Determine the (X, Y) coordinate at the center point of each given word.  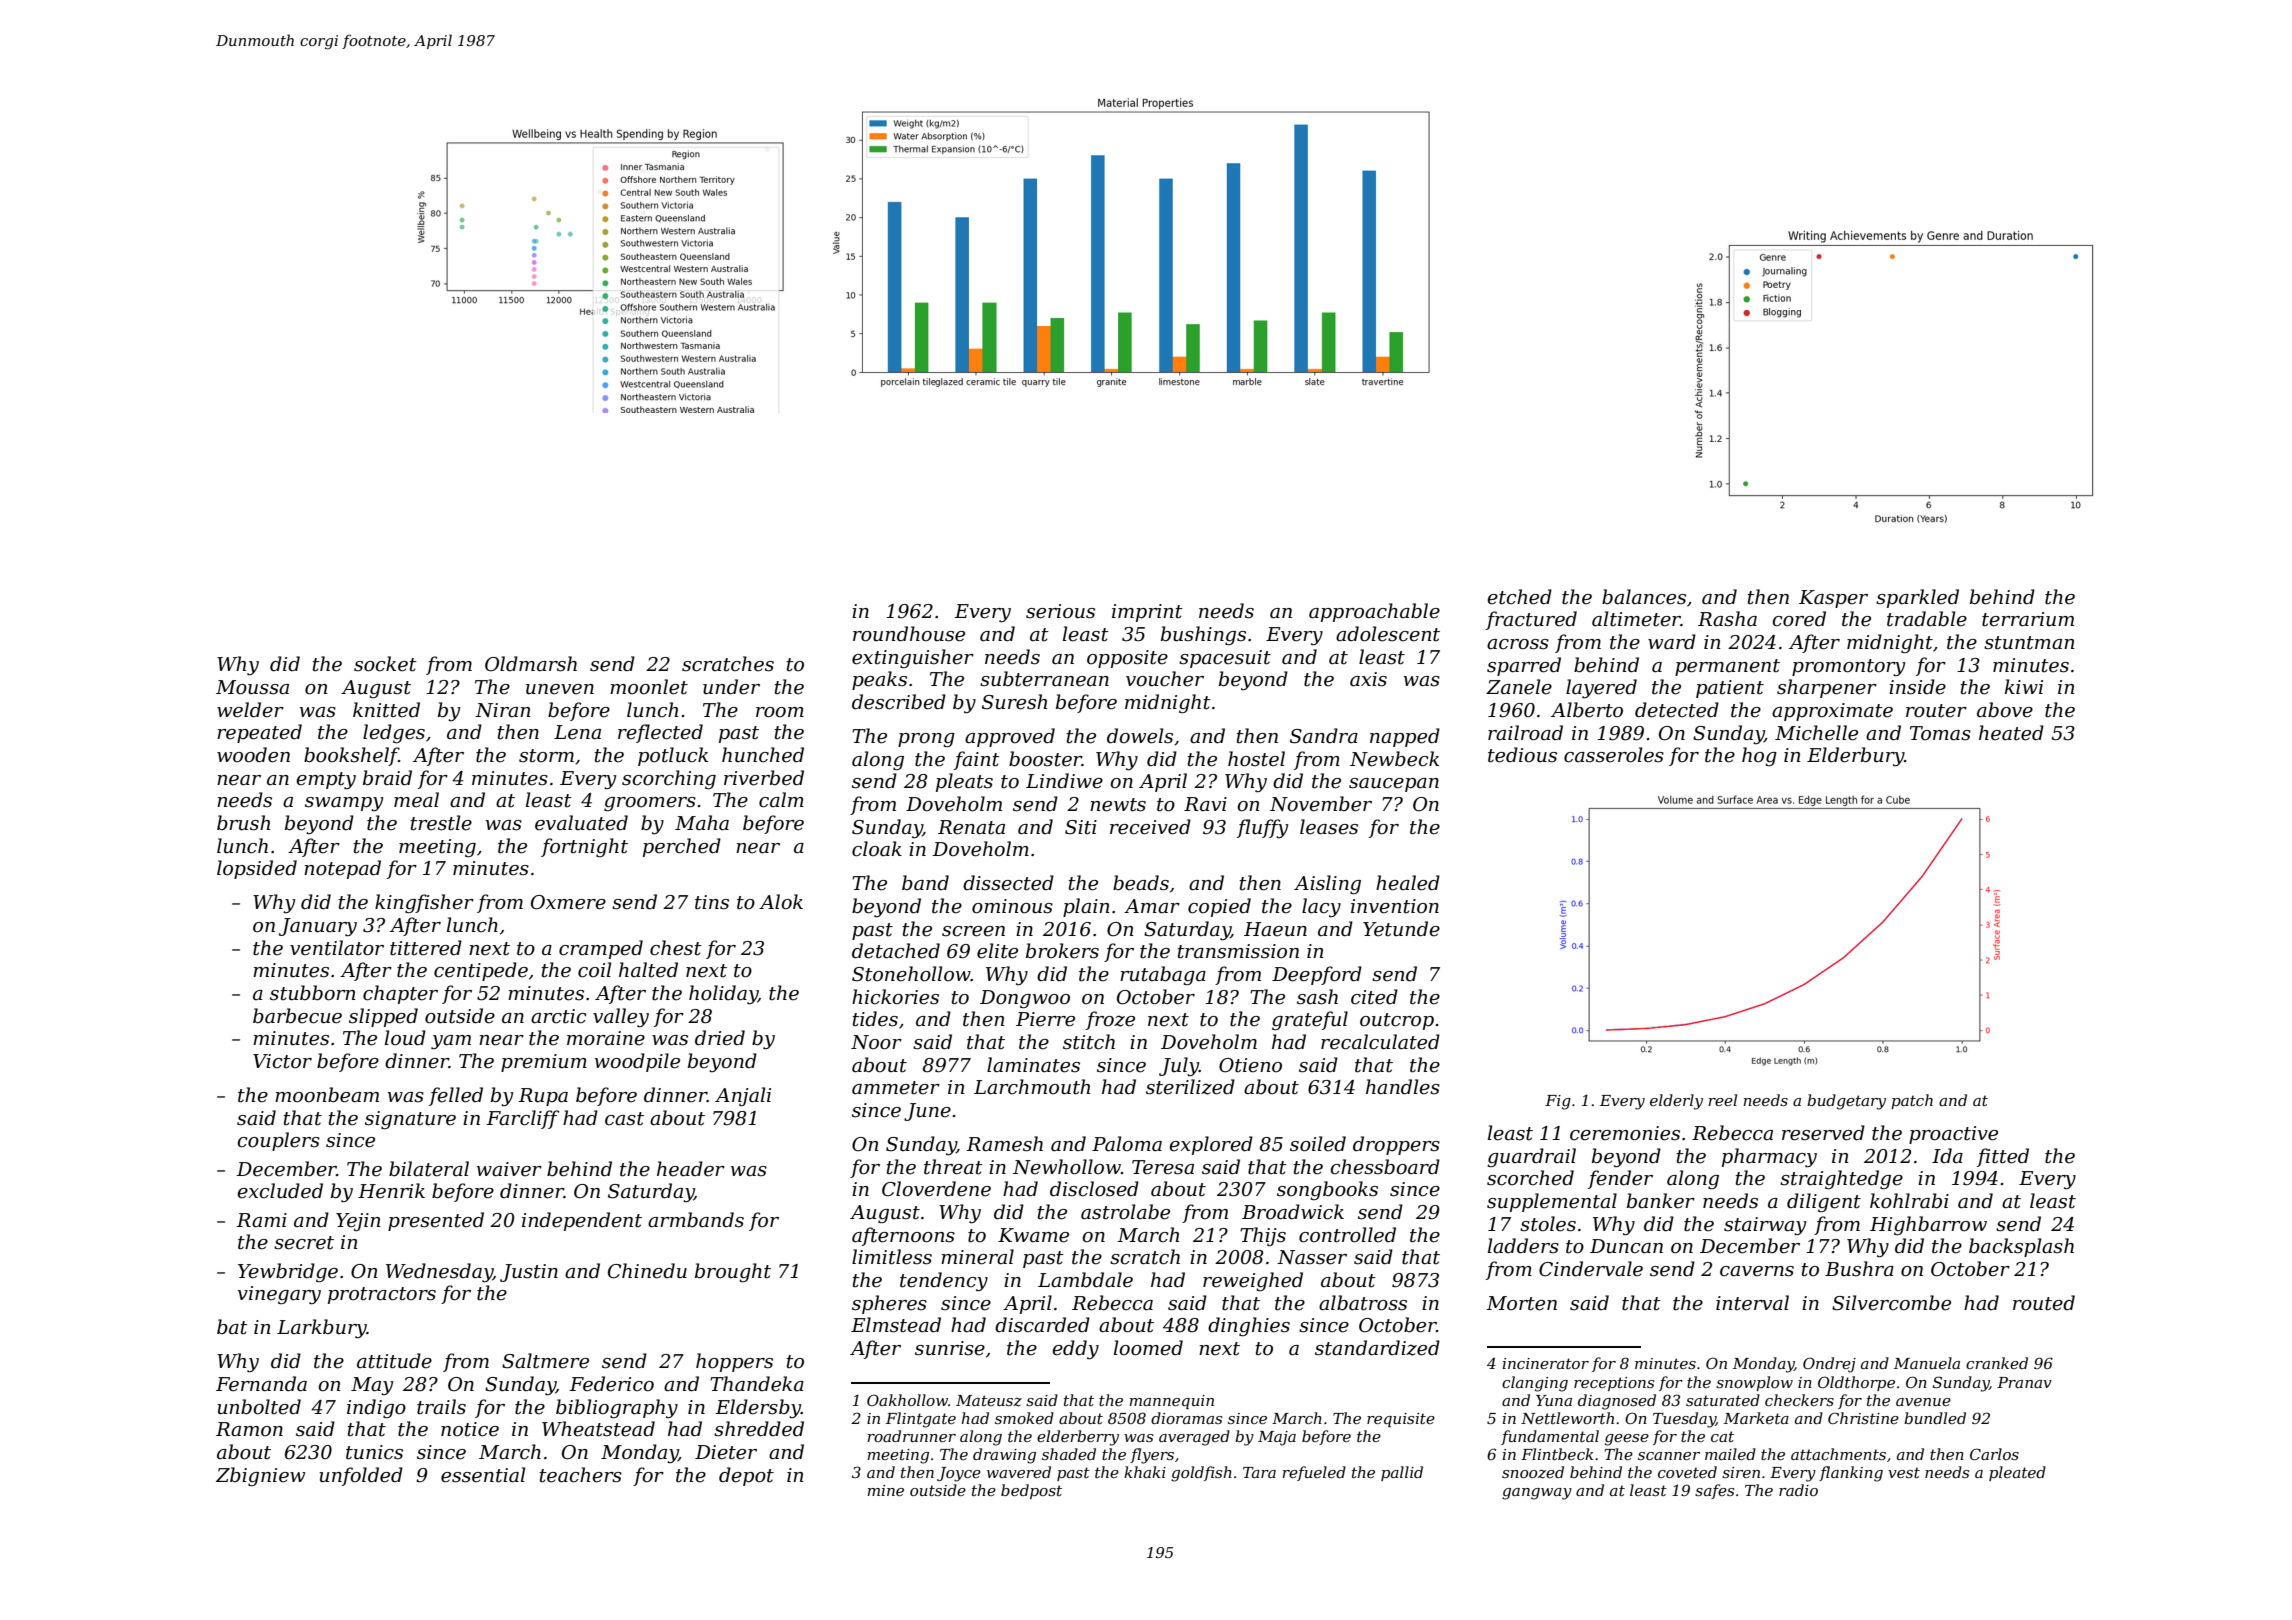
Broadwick (1293, 1212)
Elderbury (1855, 756)
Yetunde (1401, 929)
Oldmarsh (531, 664)
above (2005, 710)
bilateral (429, 1169)
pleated (2017, 1473)
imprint (1147, 613)
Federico (611, 1384)
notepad (342, 869)
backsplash (2021, 1247)
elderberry (1078, 1438)
